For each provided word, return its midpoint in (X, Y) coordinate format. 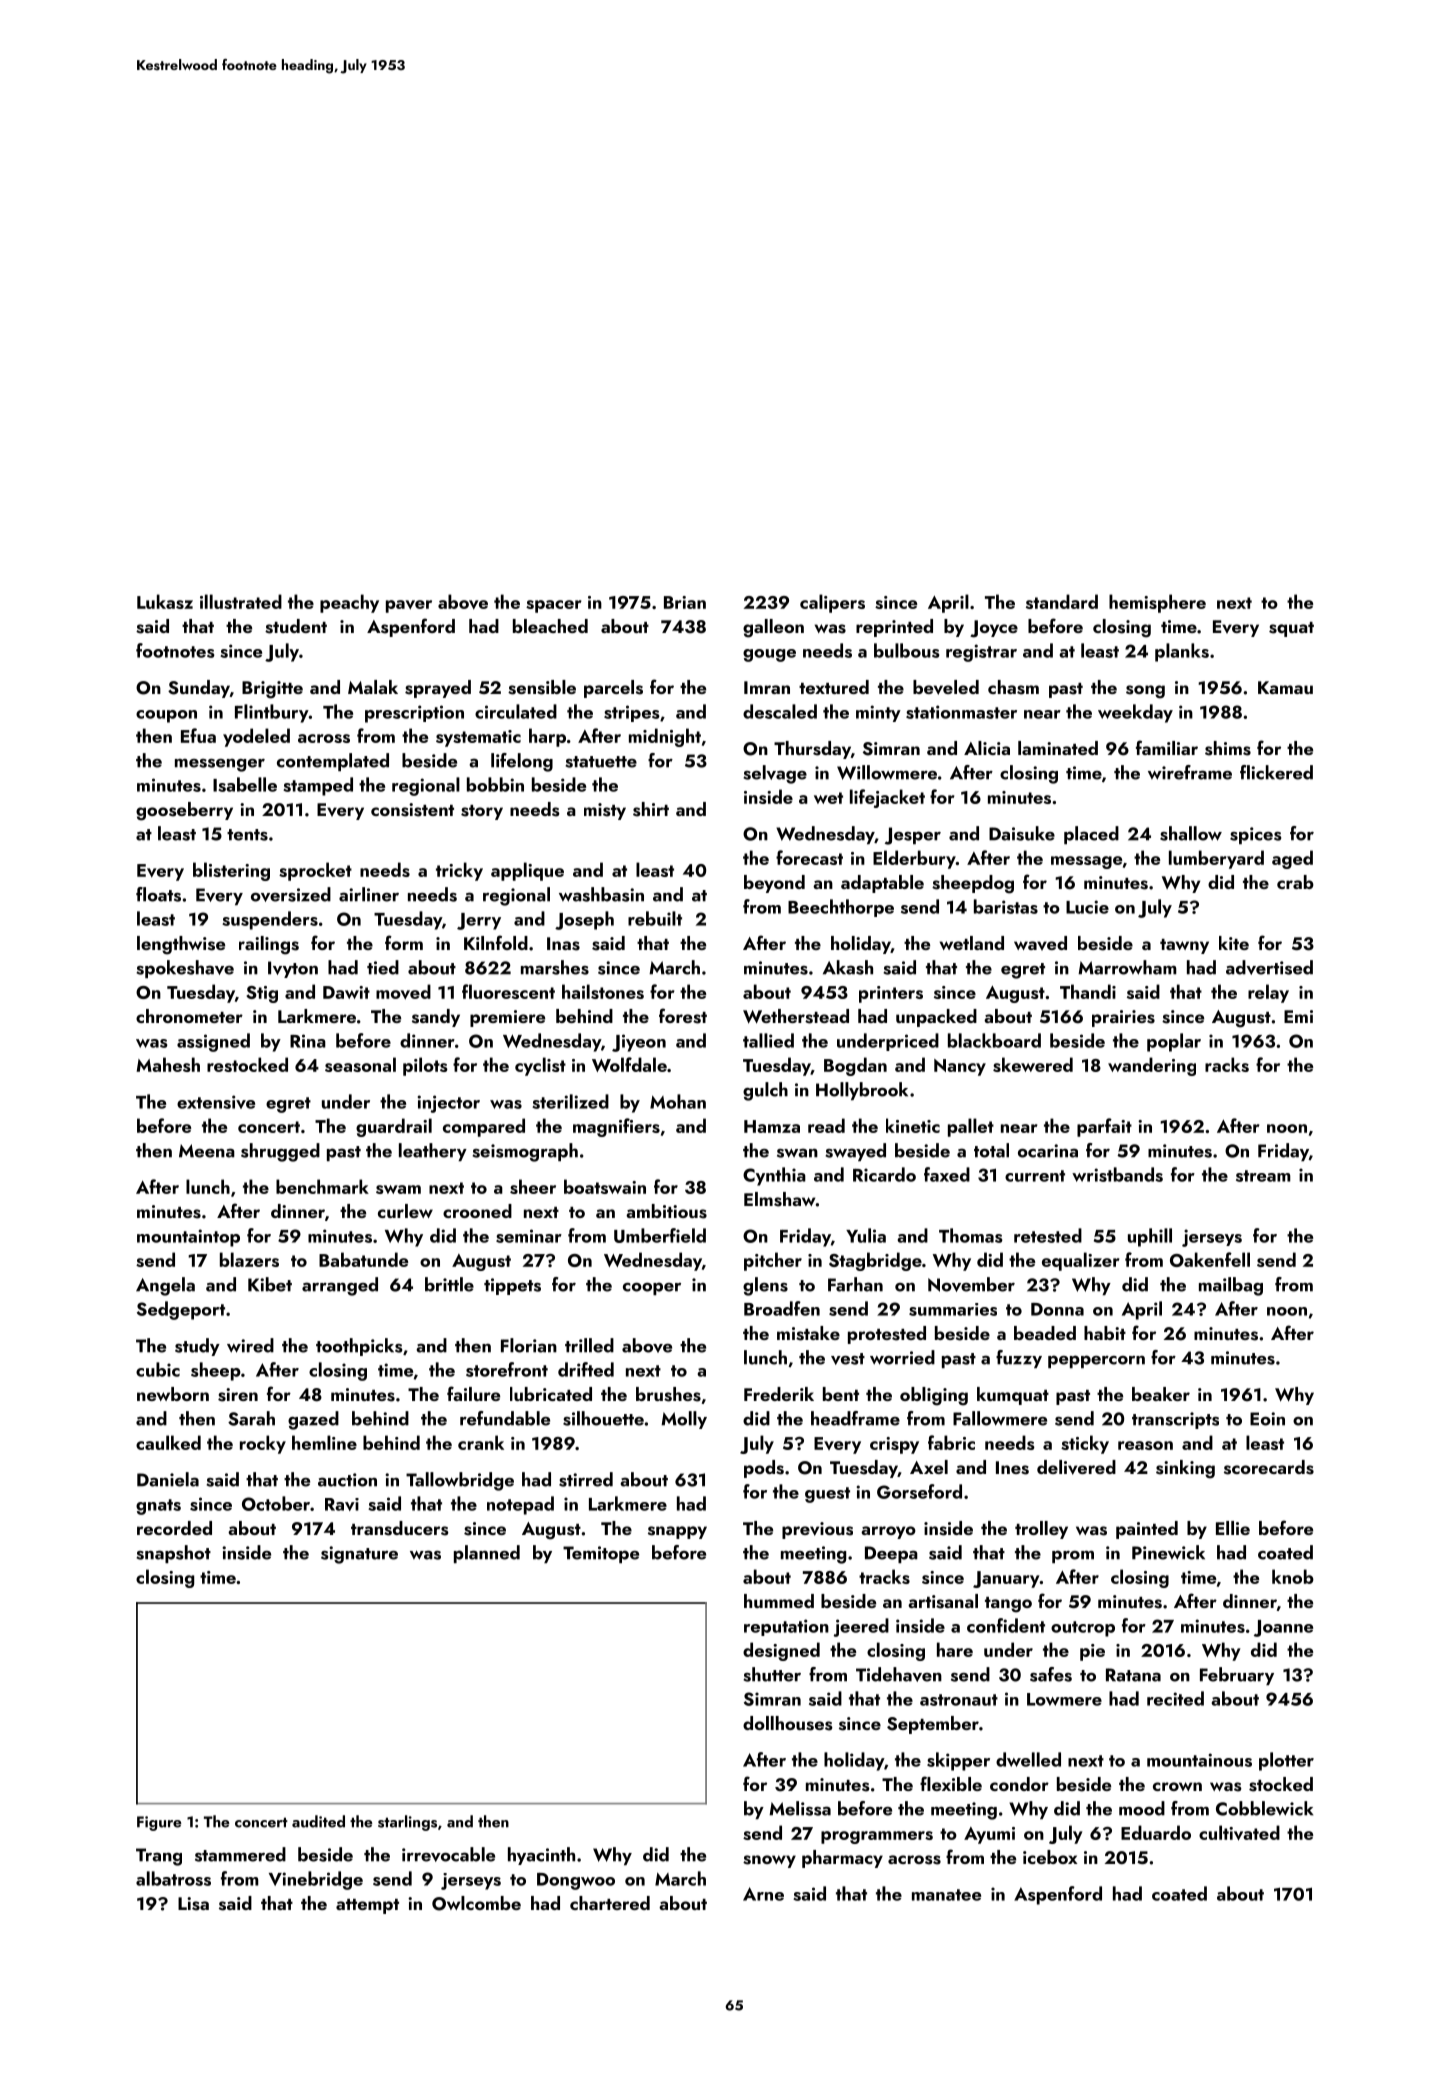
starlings (407, 1823)
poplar (1174, 1042)
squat (1291, 629)
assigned (213, 1042)
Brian (685, 602)
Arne (763, 1894)
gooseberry (184, 811)
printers (891, 994)
